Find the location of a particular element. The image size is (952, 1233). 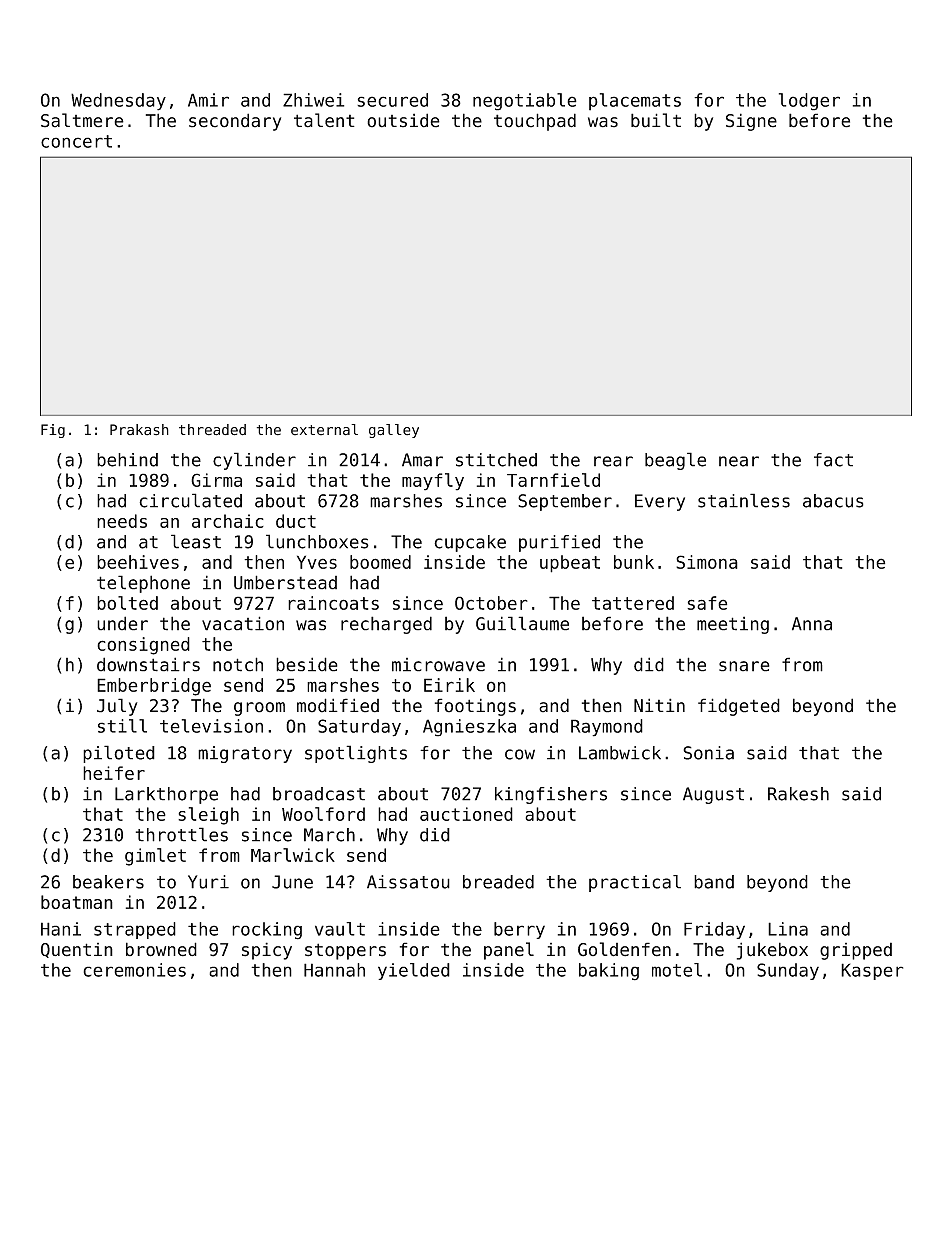

baking is located at coordinates (609, 972).
